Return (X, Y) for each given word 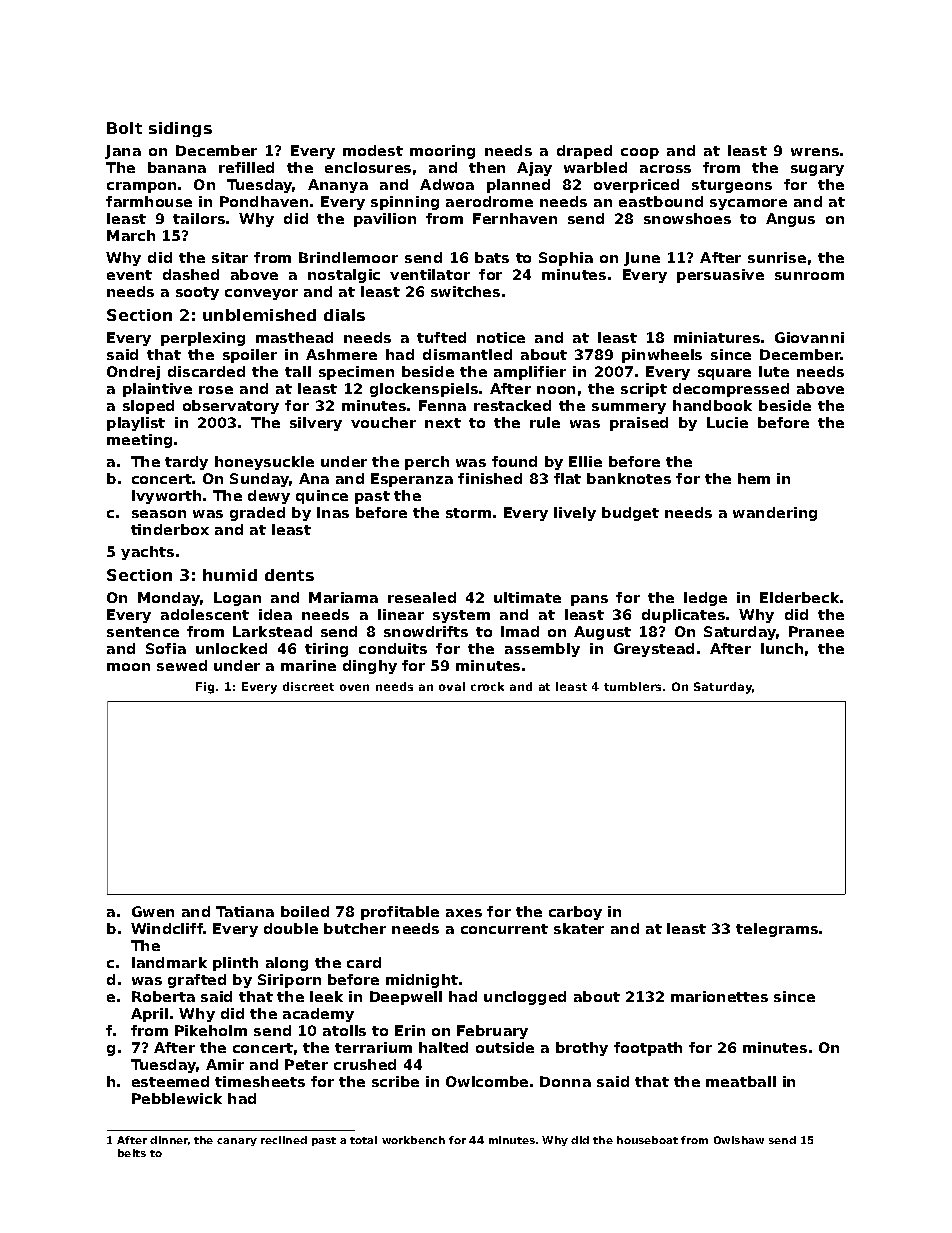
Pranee (816, 631)
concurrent (504, 929)
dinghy (370, 667)
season (159, 514)
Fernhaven (515, 218)
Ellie (585, 461)
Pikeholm (211, 1030)
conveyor (261, 294)
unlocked (231, 648)
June (642, 259)
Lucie (727, 422)
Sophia (566, 259)
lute (774, 371)
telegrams (777, 930)
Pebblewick (177, 1098)
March (131, 235)
